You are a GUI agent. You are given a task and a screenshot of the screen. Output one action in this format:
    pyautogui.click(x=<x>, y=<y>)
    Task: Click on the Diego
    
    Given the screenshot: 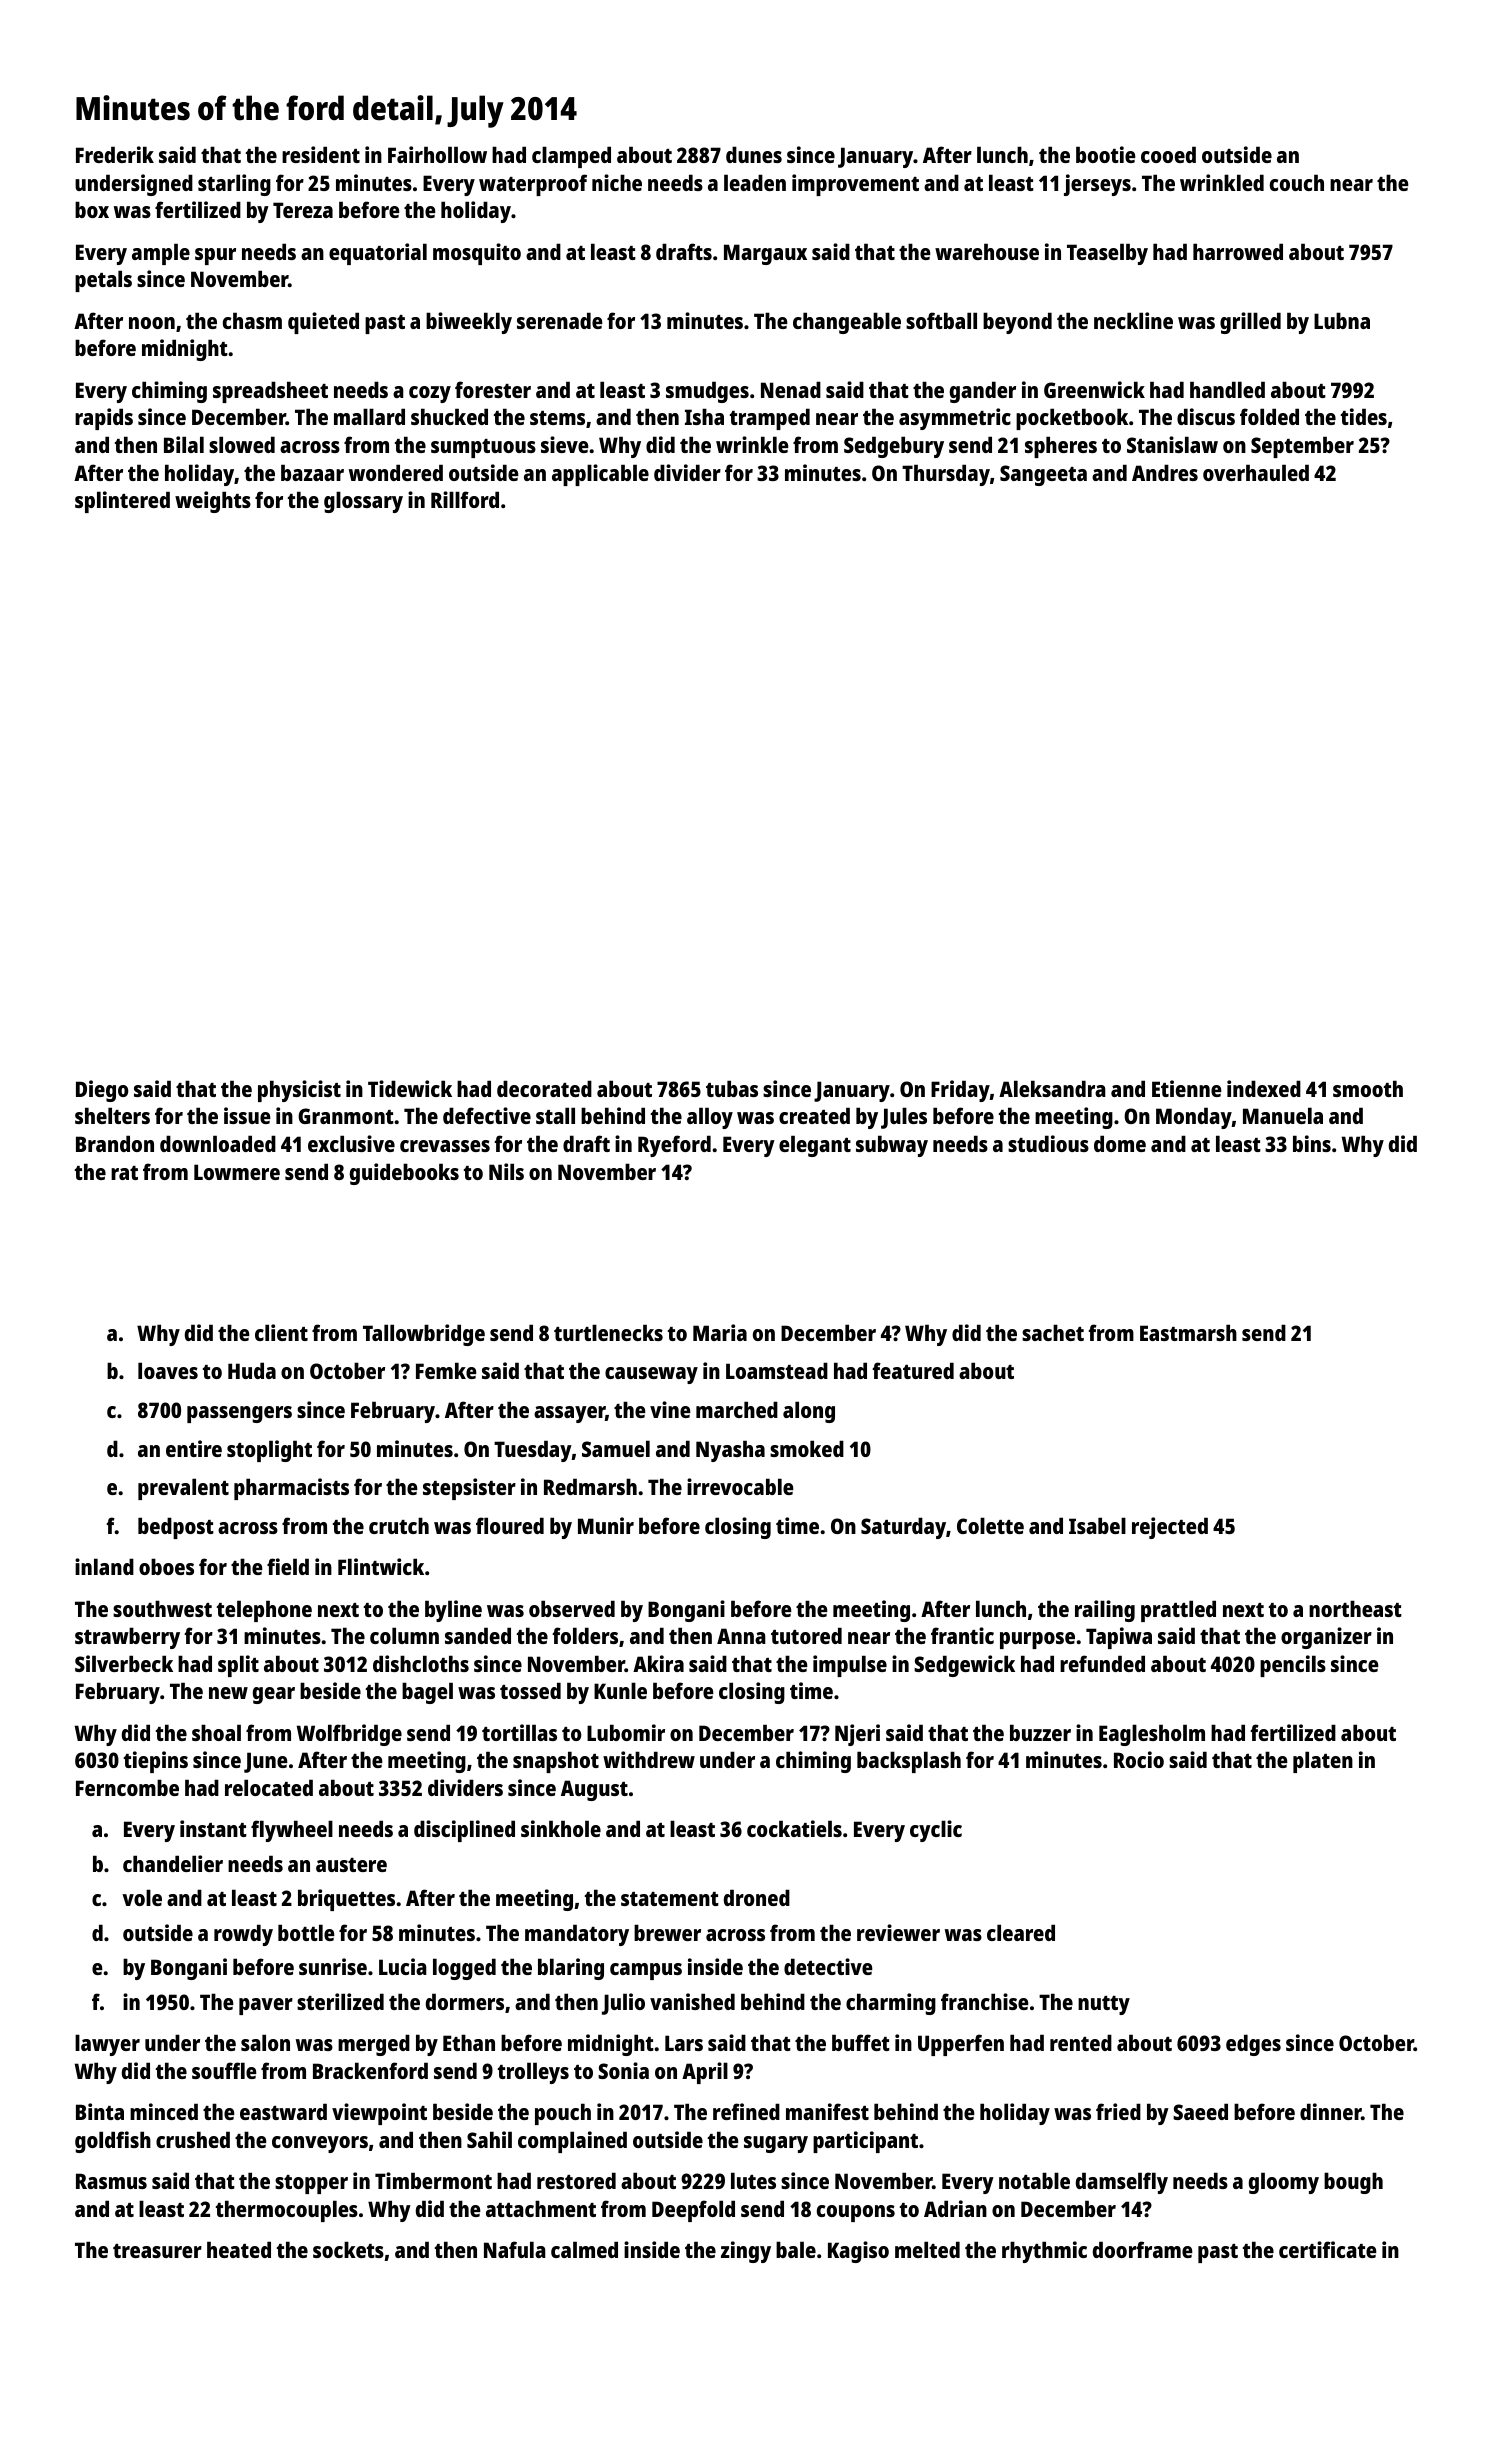 What is the action you would take?
    pyautogui.click(x=102, y=1091)
